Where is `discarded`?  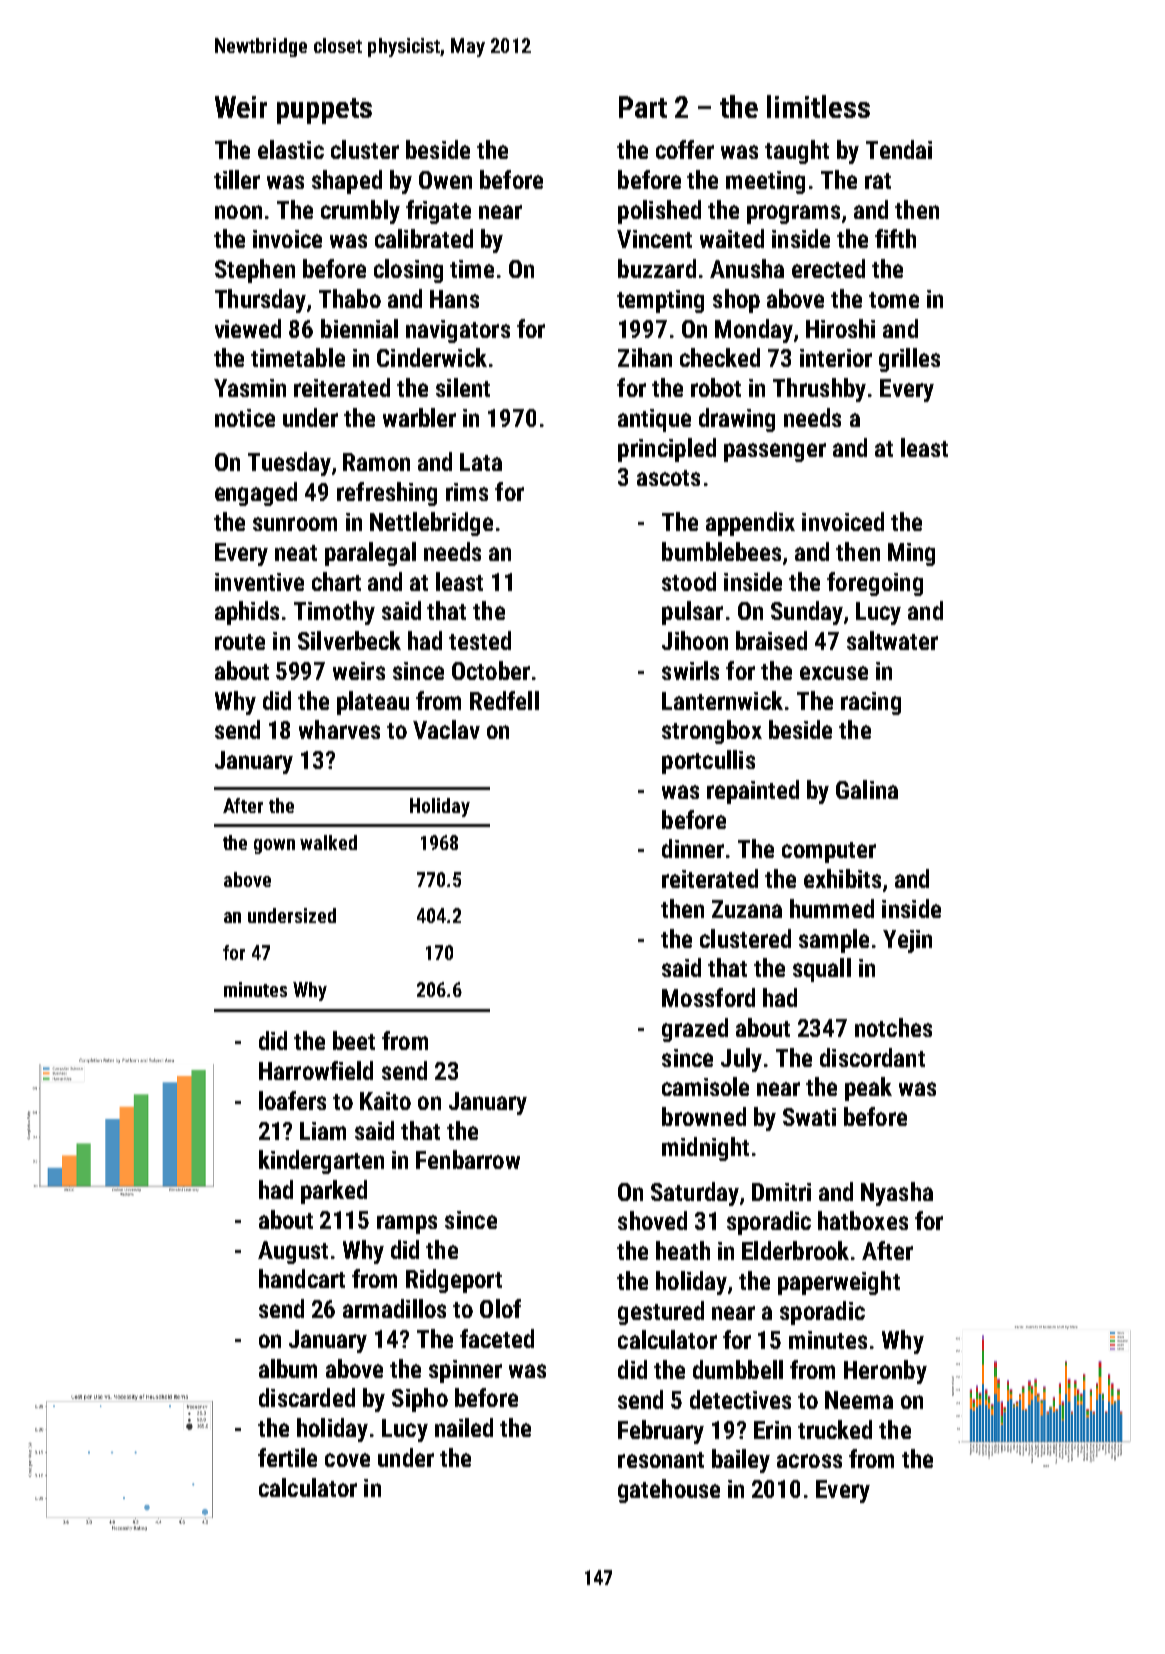 discarded is located at coordinates (307, 1397).
